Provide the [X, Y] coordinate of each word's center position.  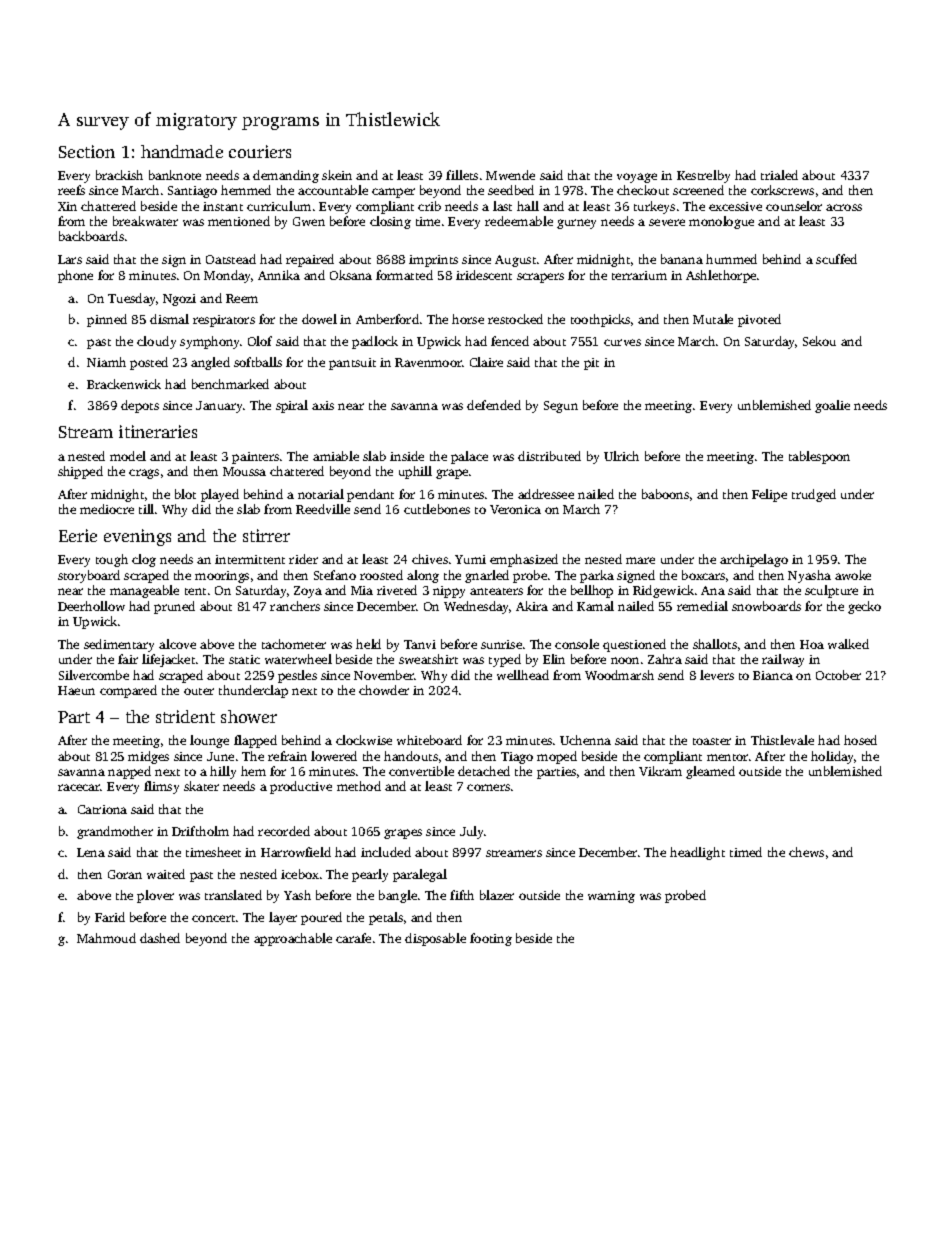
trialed [779, 175]
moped [557, 757]
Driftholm [200, 831]
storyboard [89, 576]
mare [640, 560]
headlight [697, 853]
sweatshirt [428, 659]
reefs [71, 190]
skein [337, 175]
